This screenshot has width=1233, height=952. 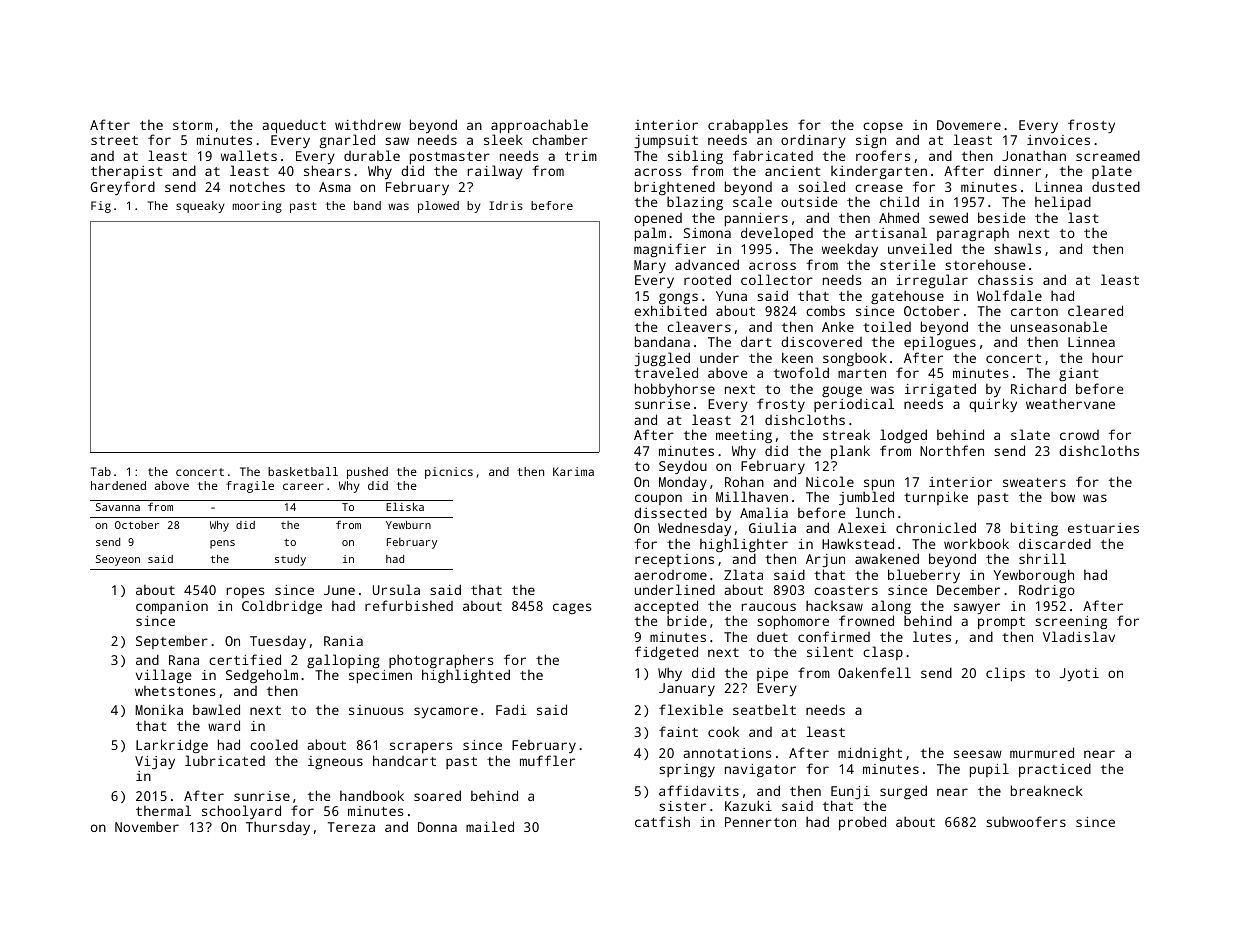 What do you see at coordinates (870, 754) in the screenshot?
I see `midnight` at bounding box center [870, 754].
